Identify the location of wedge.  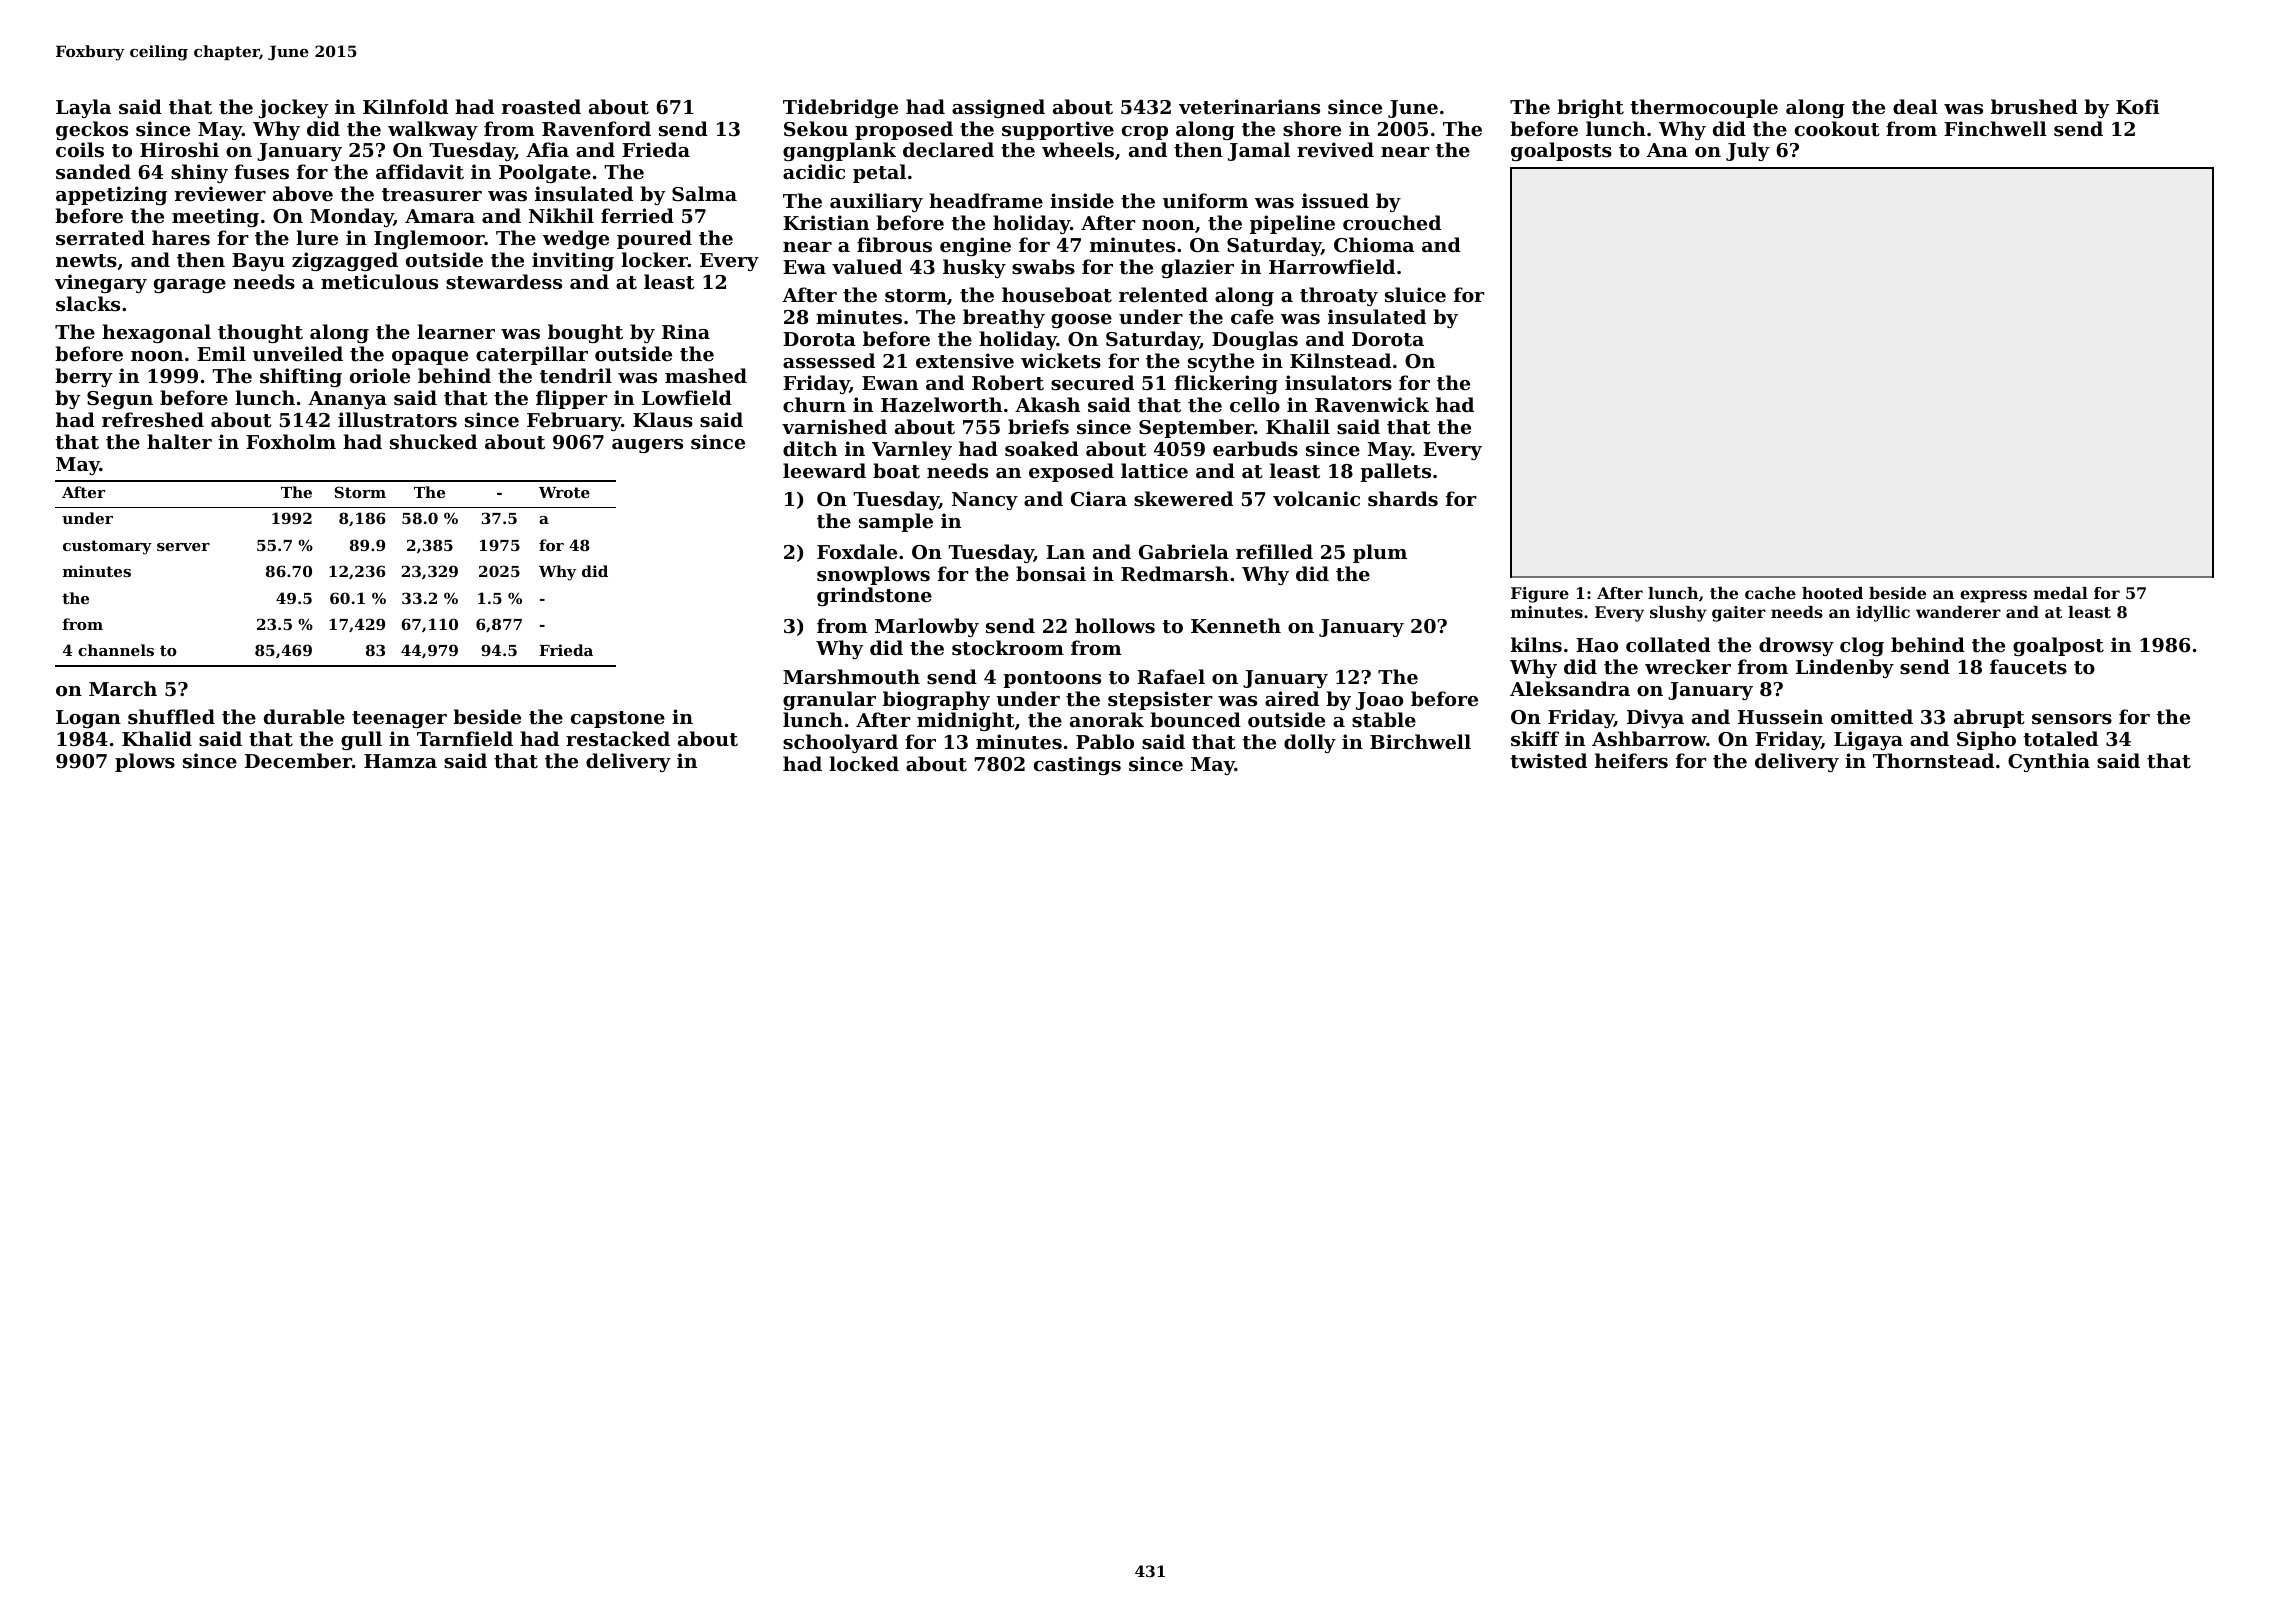
(576, 239).
